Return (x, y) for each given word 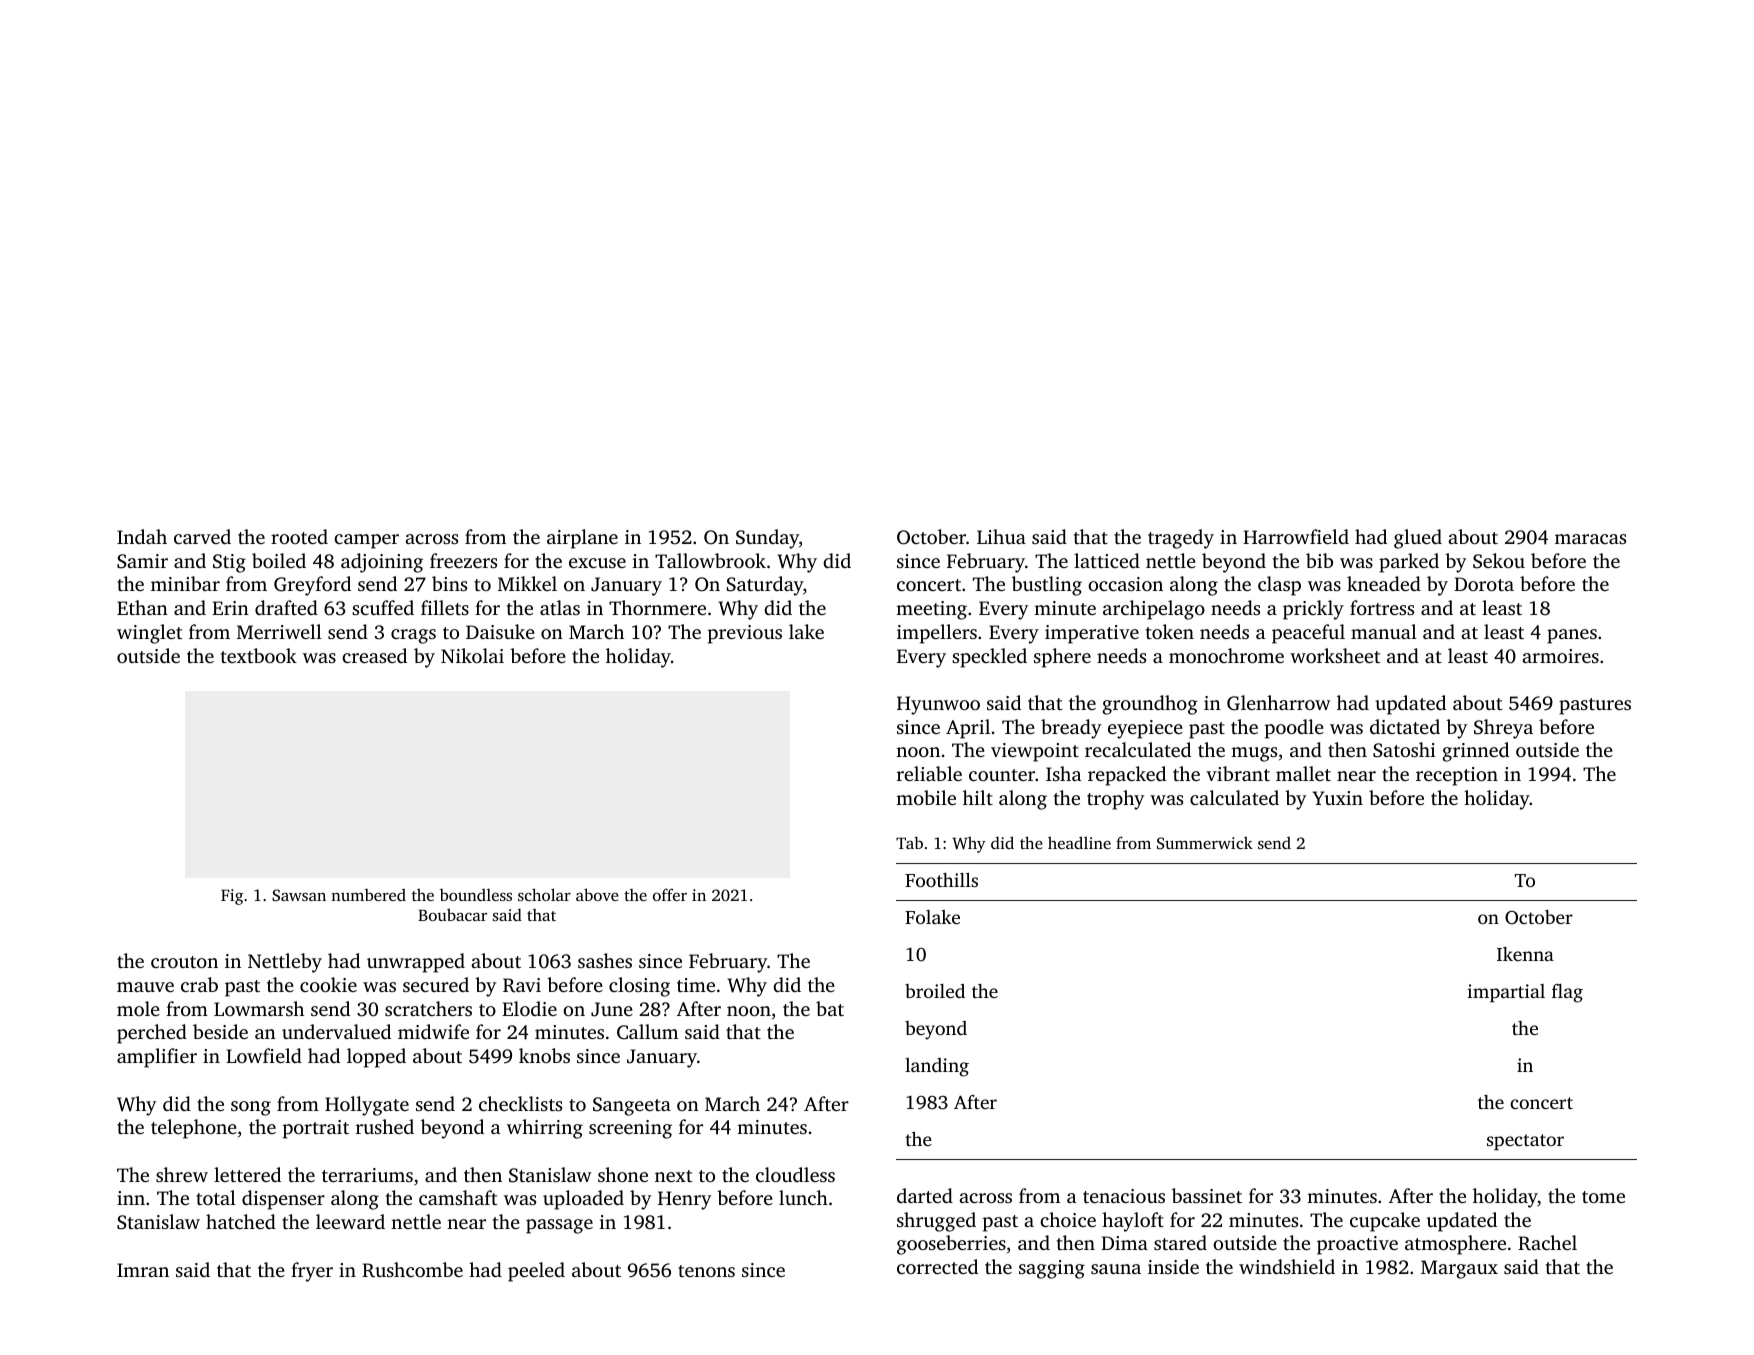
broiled (935, 991)
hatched (241, 1221)
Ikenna (1525, 954)
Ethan (142, 607)
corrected (937, 1266)
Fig (232, 897)
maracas (1590, 539)
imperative (1092, 634)
